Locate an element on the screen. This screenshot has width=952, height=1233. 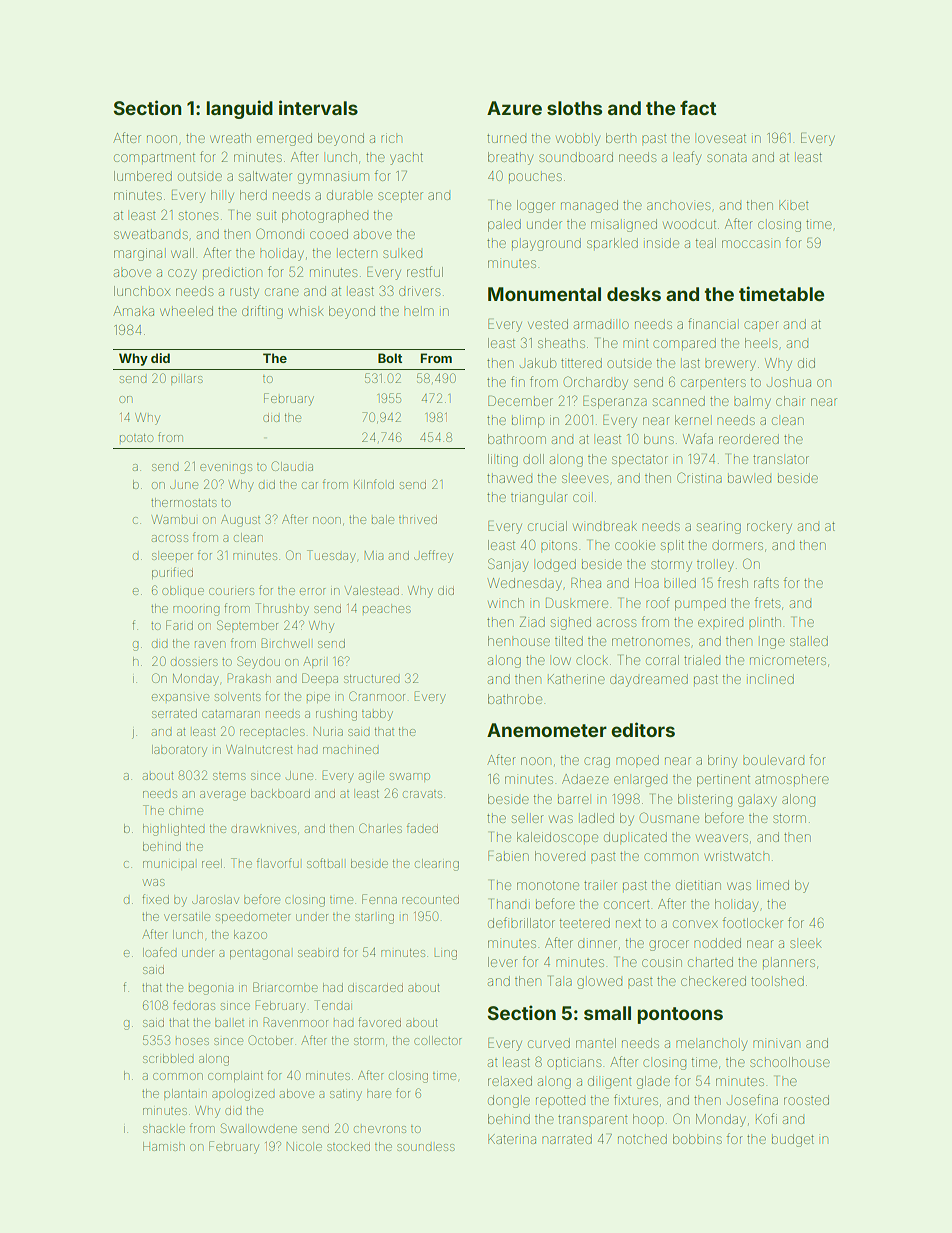
Wambui is located at coordinates (173, 519).
